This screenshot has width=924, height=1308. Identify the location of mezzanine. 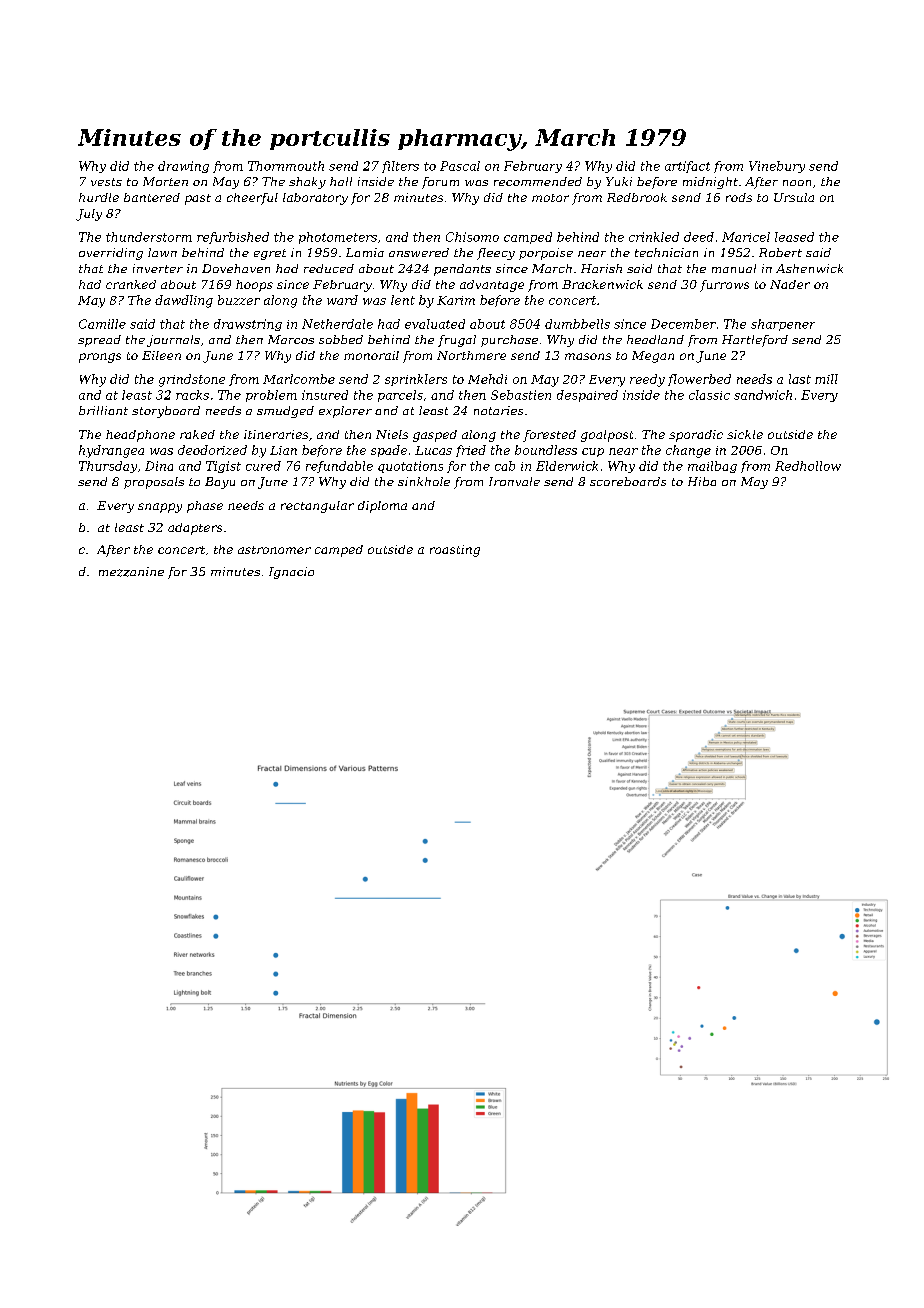
(131, 572).
